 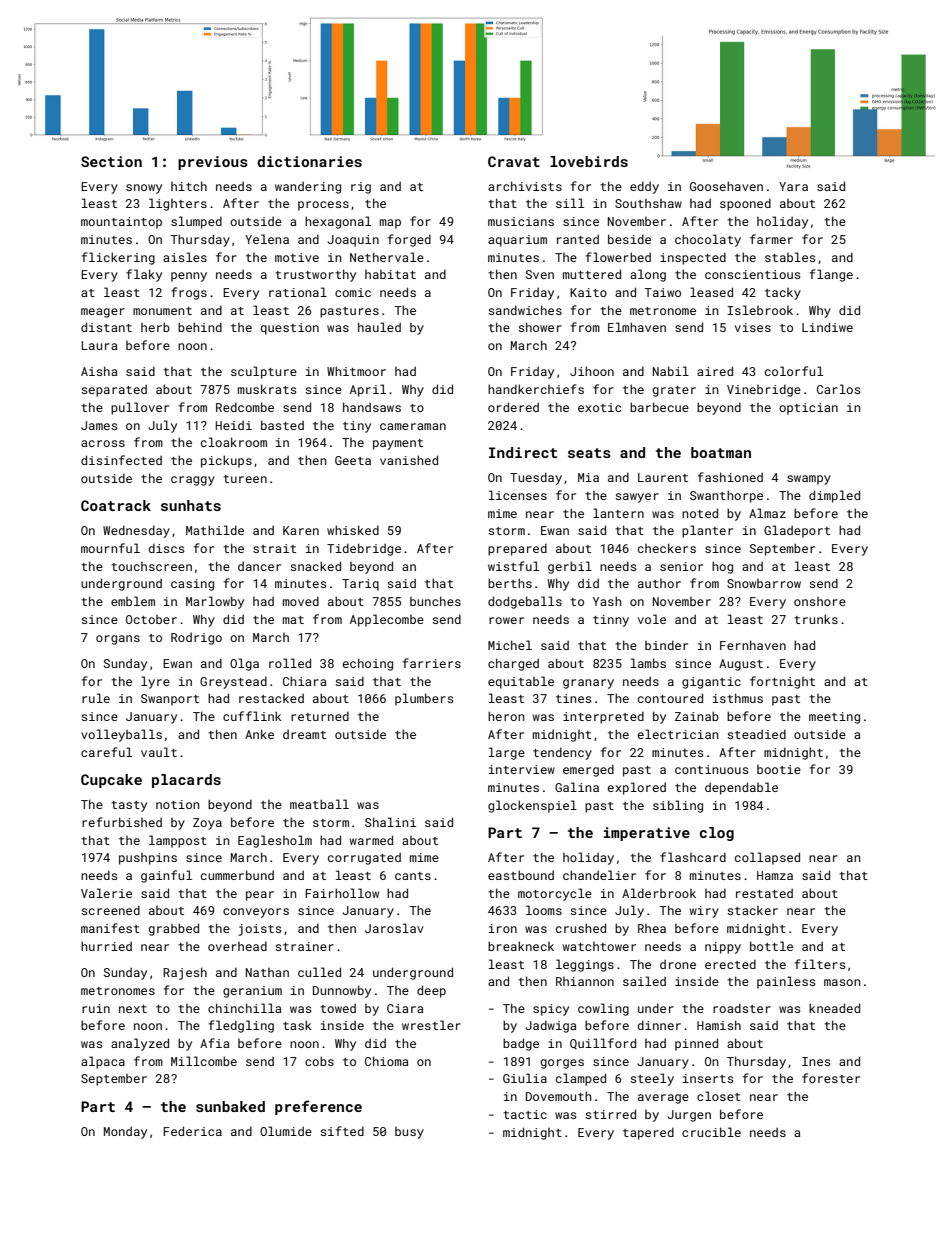 What do you see at coordinates (110, 548) in the image?
I see `mournful` at bounding box center [110, 548].
